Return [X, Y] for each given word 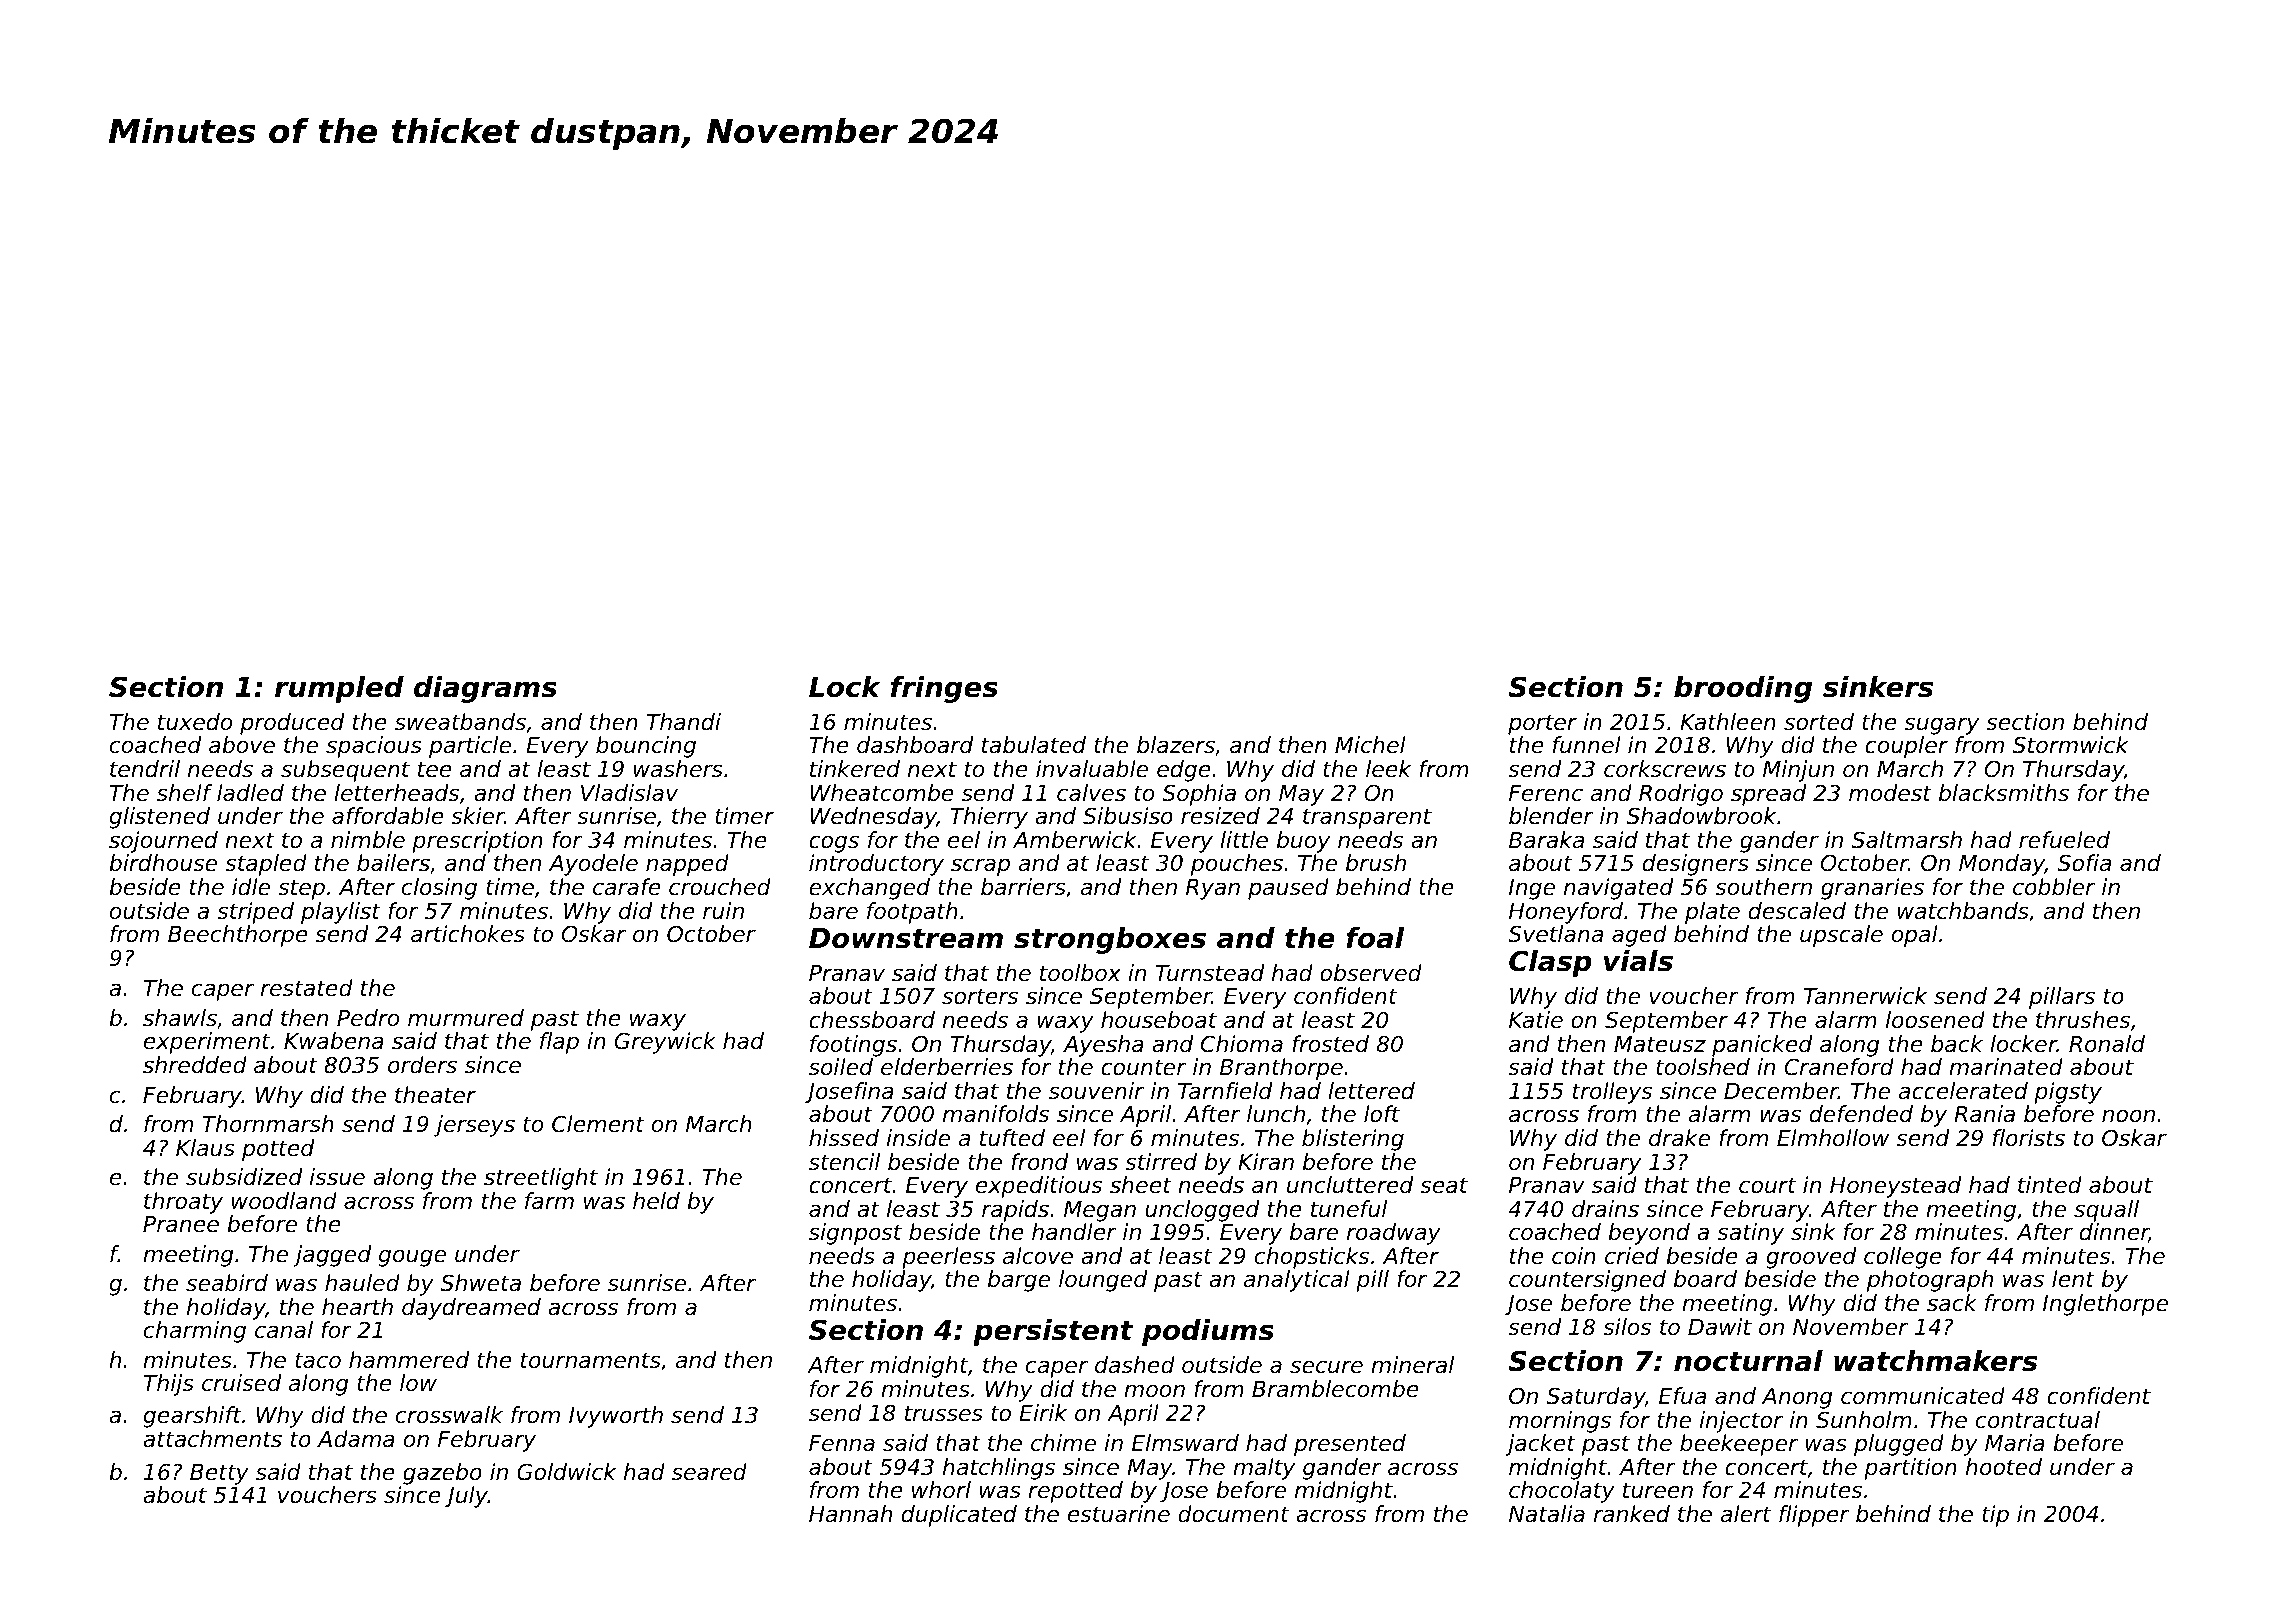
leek [1388, 769]
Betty [219, 1474]
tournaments [591, 1360]
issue [337, 1177]
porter [1542, 724]
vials [1638, 961]
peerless [948, 1258]
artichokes [468, 934]
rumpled [339, 689]
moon [1154, 1391]
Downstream [906, 938]
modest [1890, 793]
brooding [1743, 689]
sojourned [163, 842]
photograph [1930, 1281]
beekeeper [1739, 1445]
